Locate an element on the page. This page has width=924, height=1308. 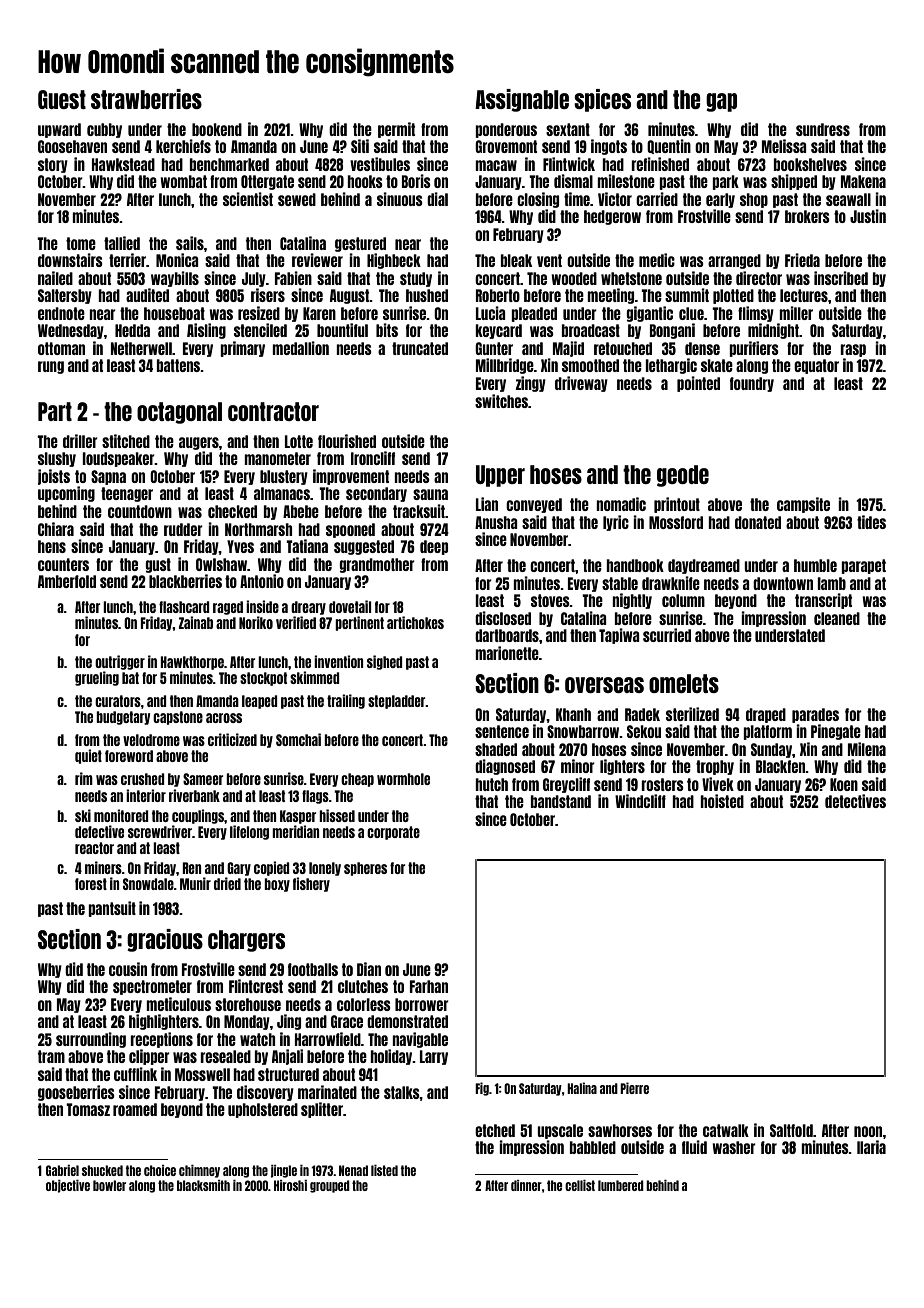
Gary is located at coordinates (239, 869).
